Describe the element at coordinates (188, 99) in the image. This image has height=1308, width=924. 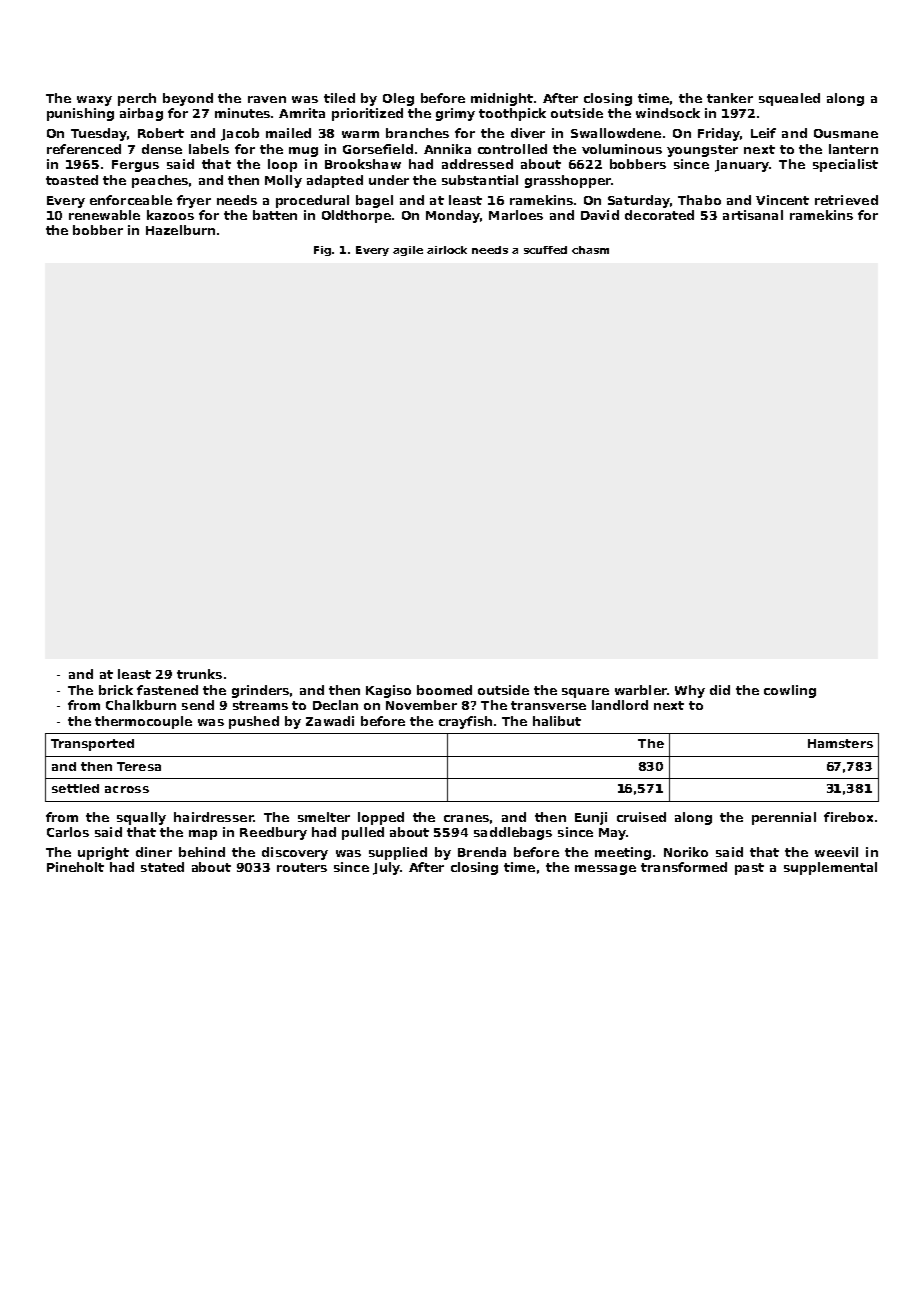
I see `beyond` at that location.
